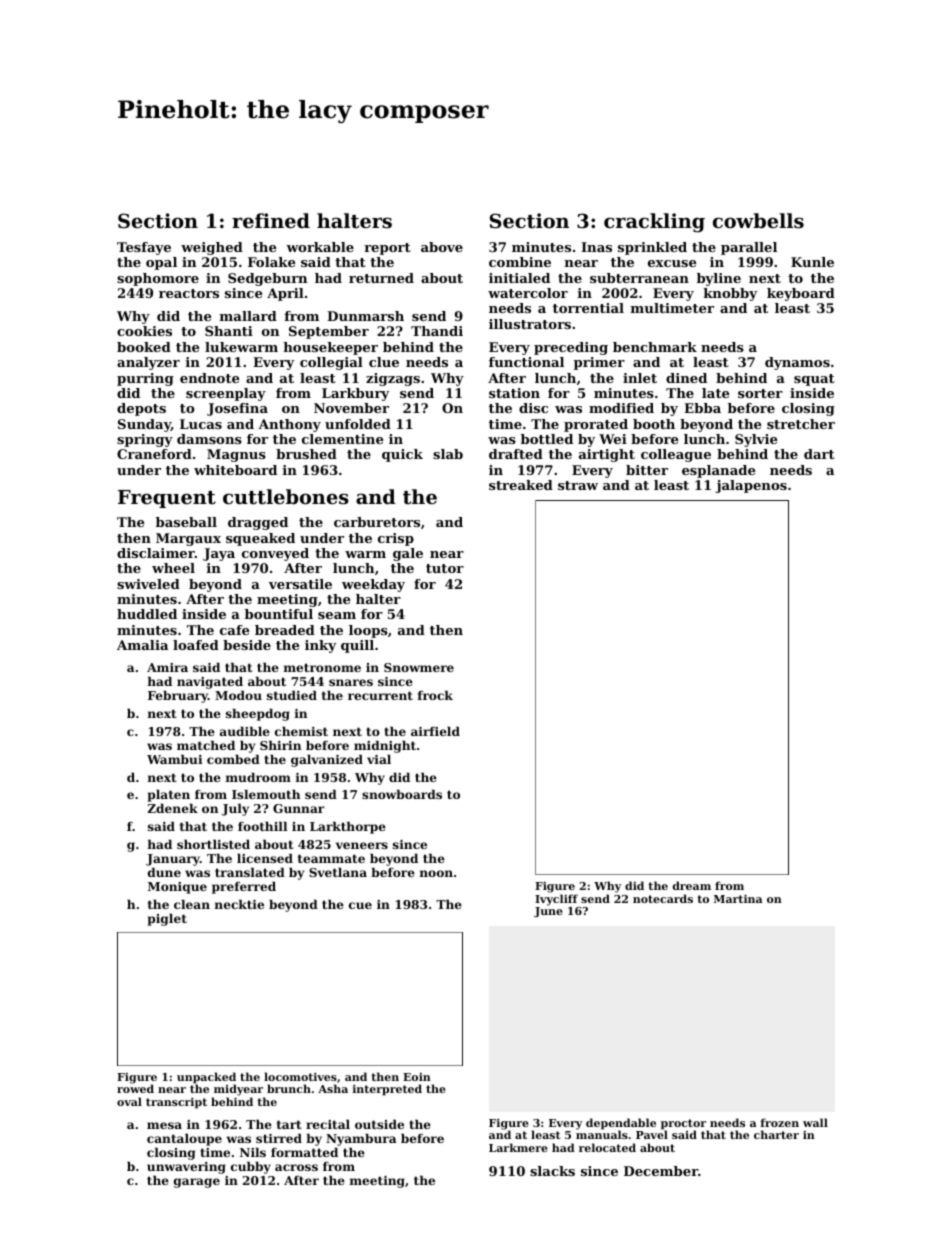 The image size is (952, 1233). What do you see at coordinates (144, 248) in the document?
I see `Tesfaye` at bounding box center [144, 248].
